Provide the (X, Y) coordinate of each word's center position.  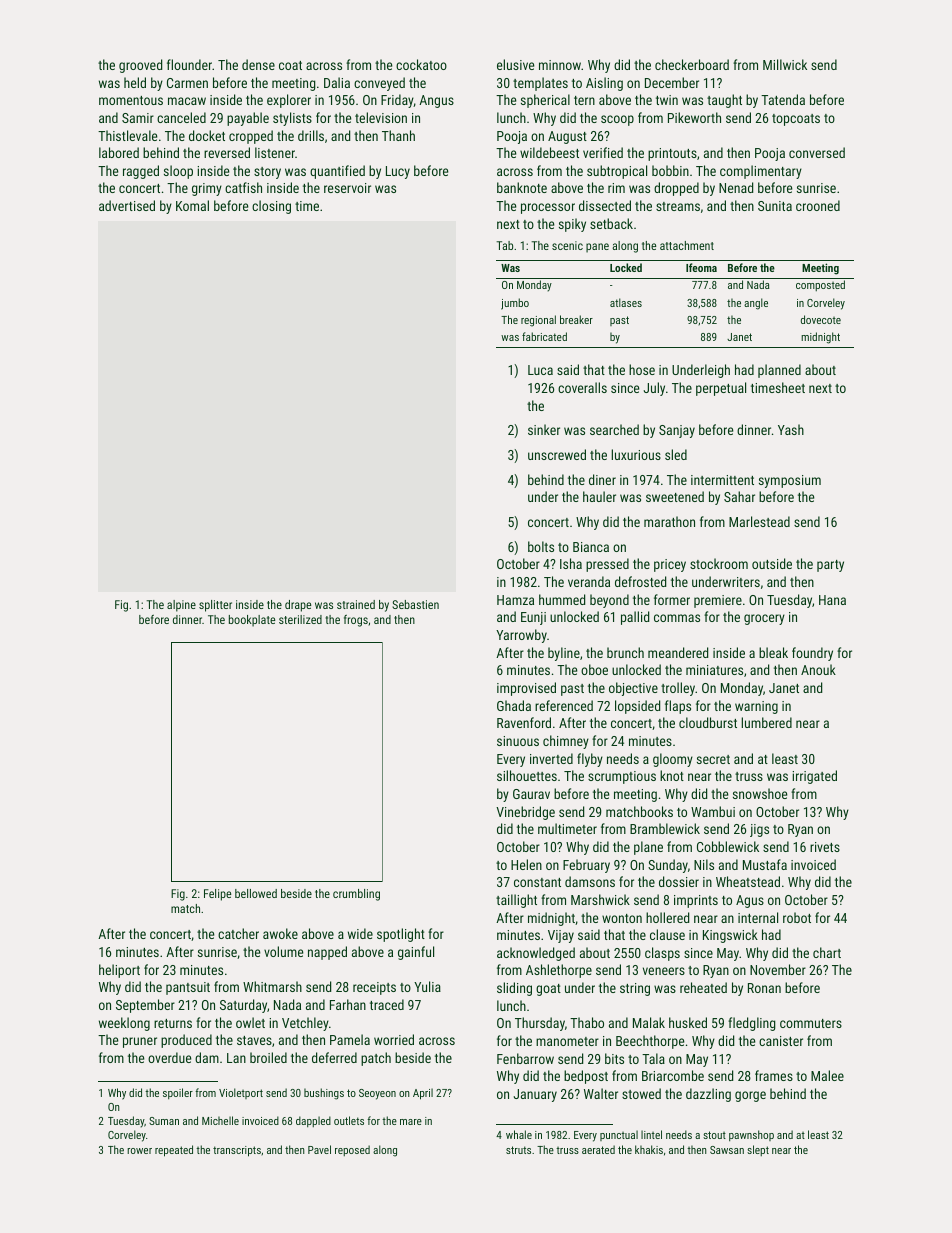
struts (518, 1150)
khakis (649, 1149)
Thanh (398, 135)
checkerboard (692, 64)
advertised (127, 205)
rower (139, 1151)
